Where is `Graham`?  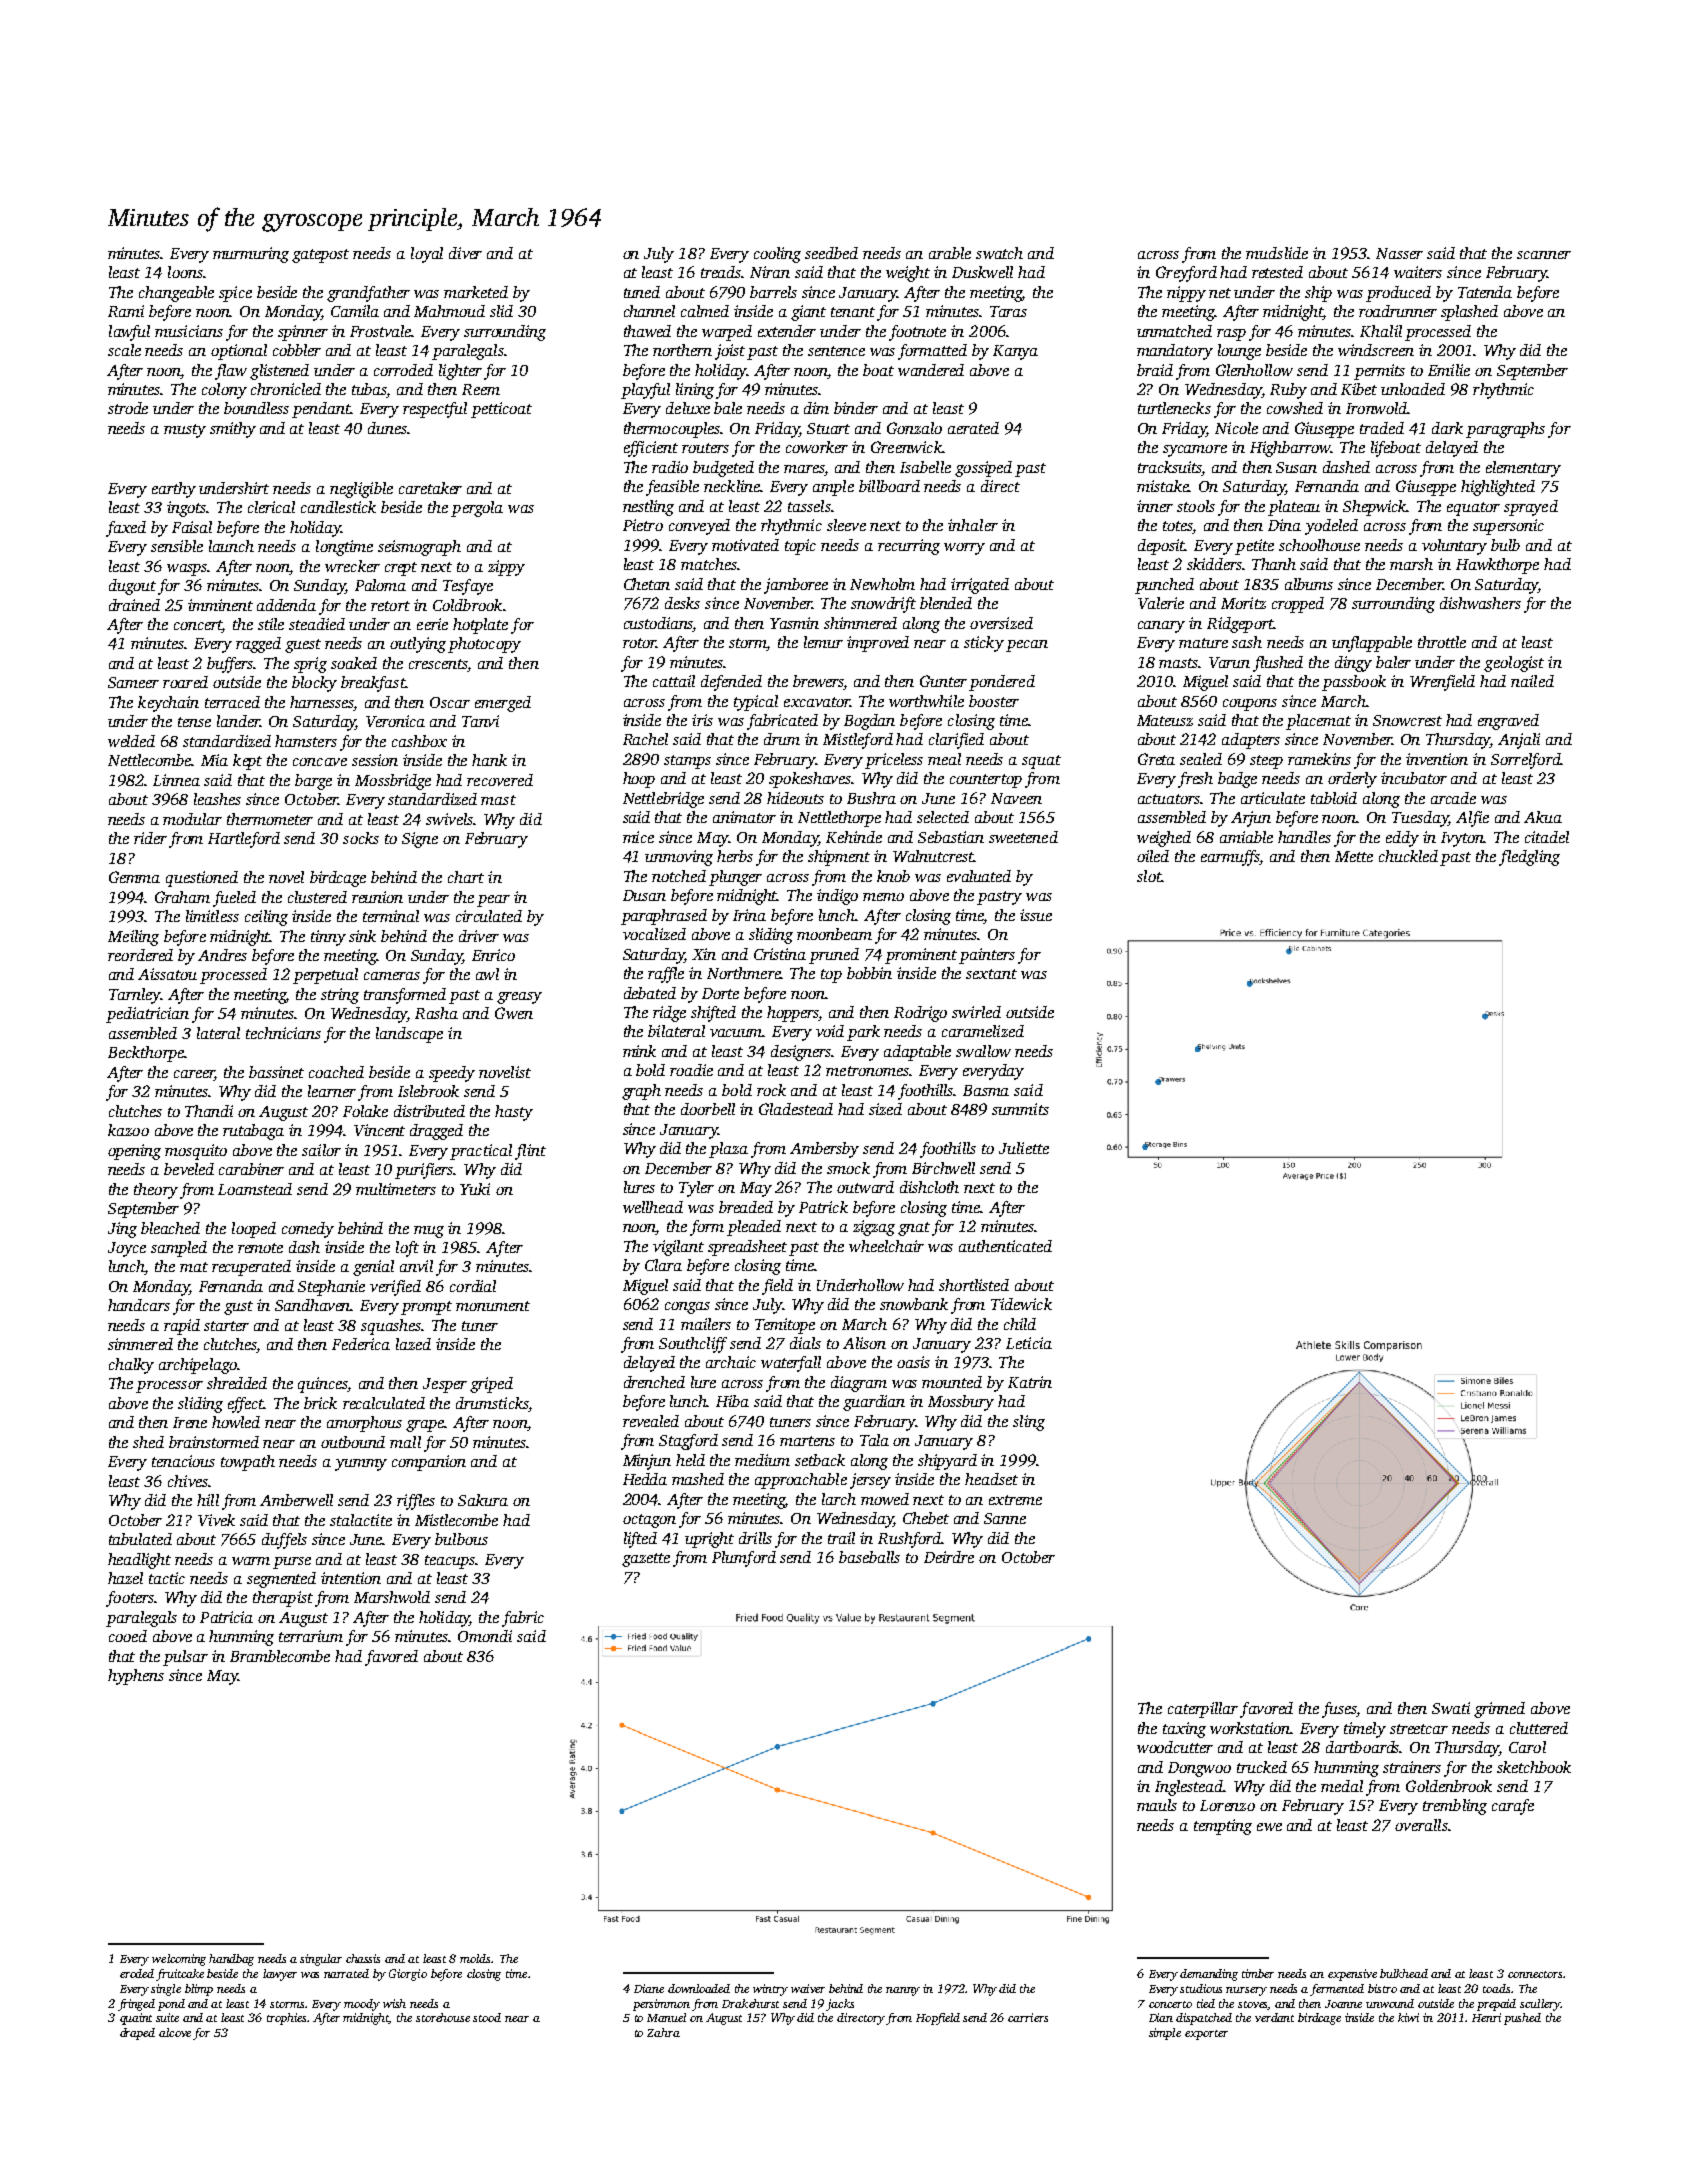
Graham is located at coordinates (182, 897).
